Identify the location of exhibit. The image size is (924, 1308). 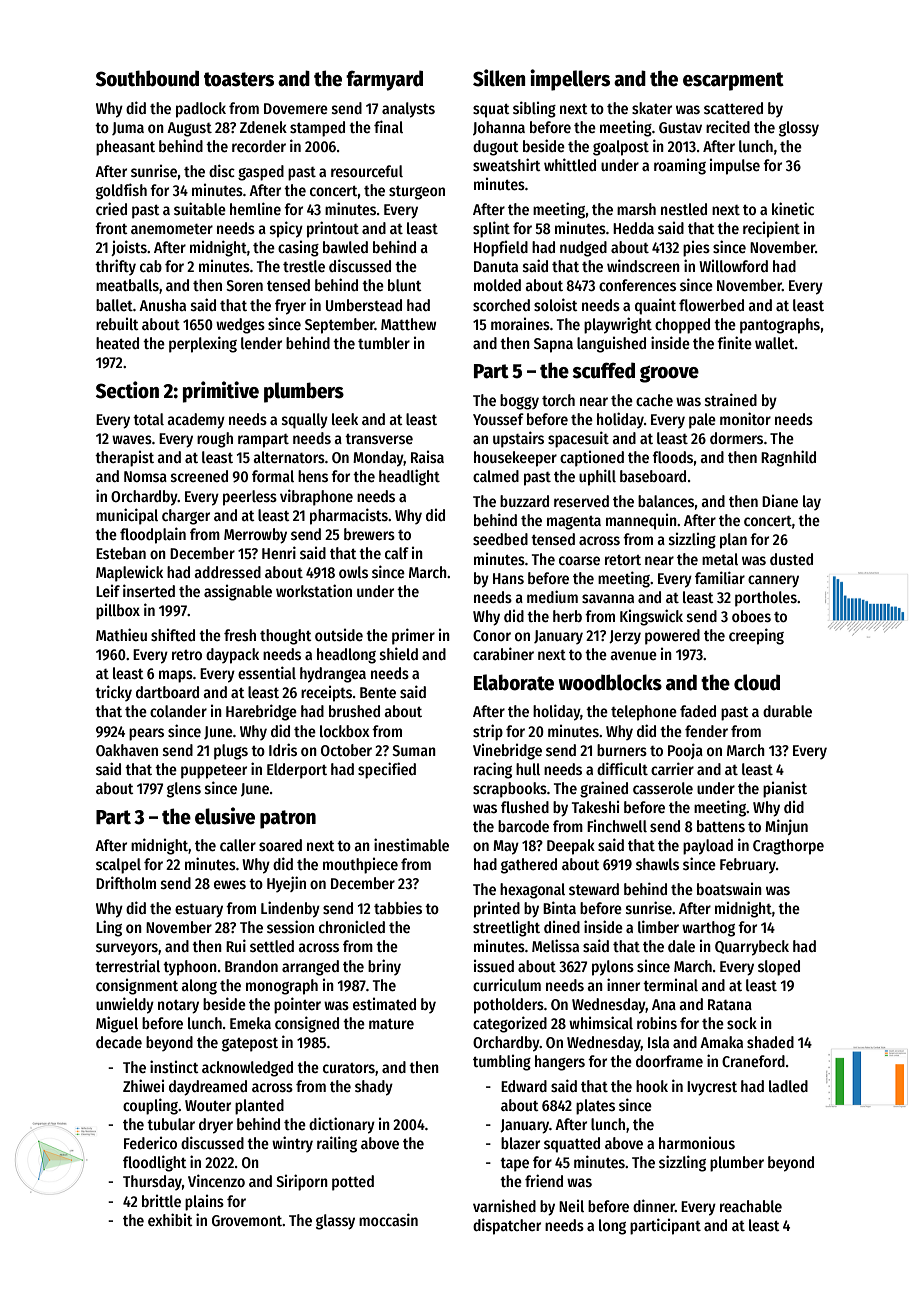
(170, 1219).
